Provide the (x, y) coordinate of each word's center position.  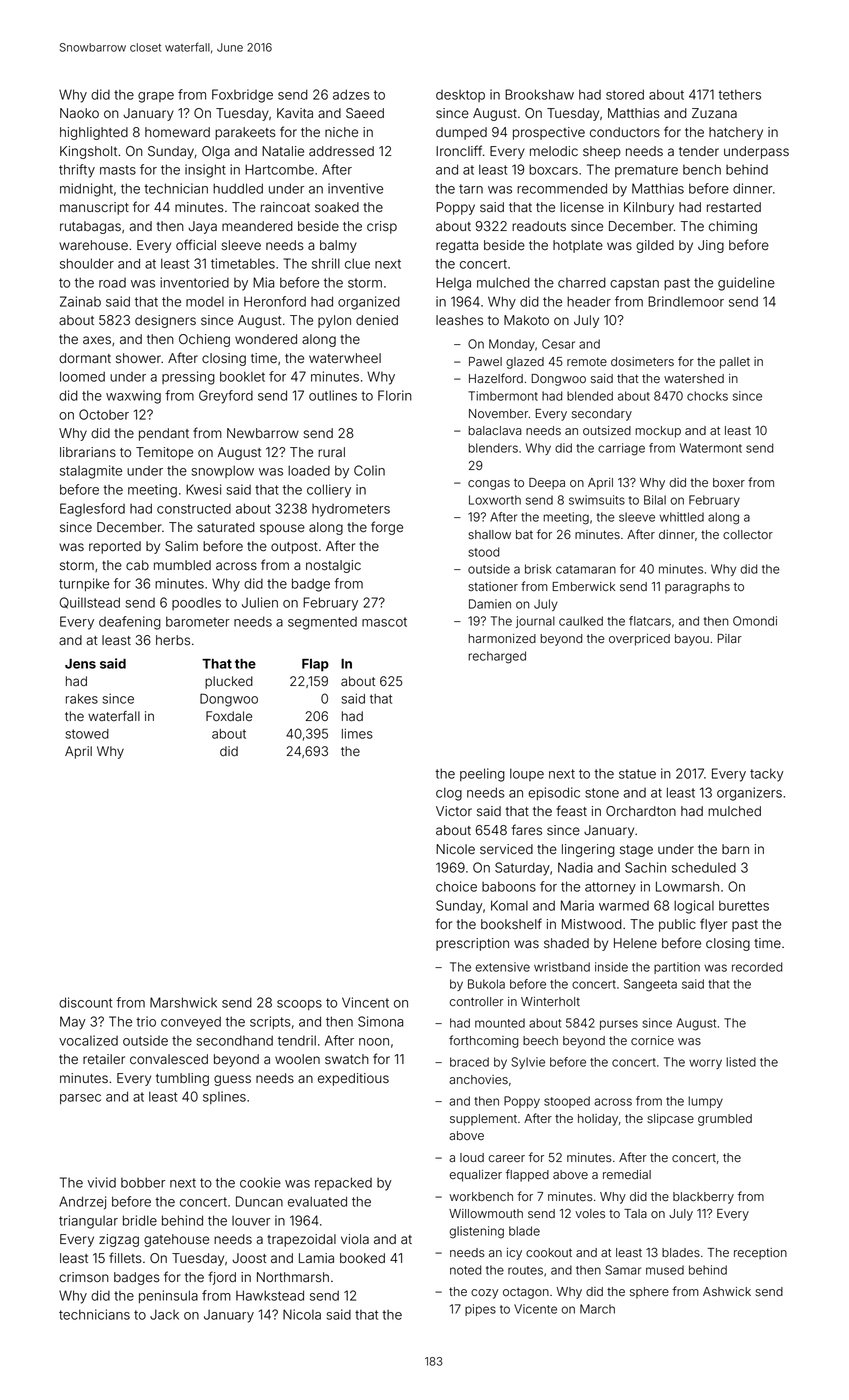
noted (465, 1270)
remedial (627, 1174)
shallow (489, 534)
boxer (729, 482)
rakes (82, 699)
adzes (351, 94)
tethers (739, 94)
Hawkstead (270, 1295)
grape (156, 97)
